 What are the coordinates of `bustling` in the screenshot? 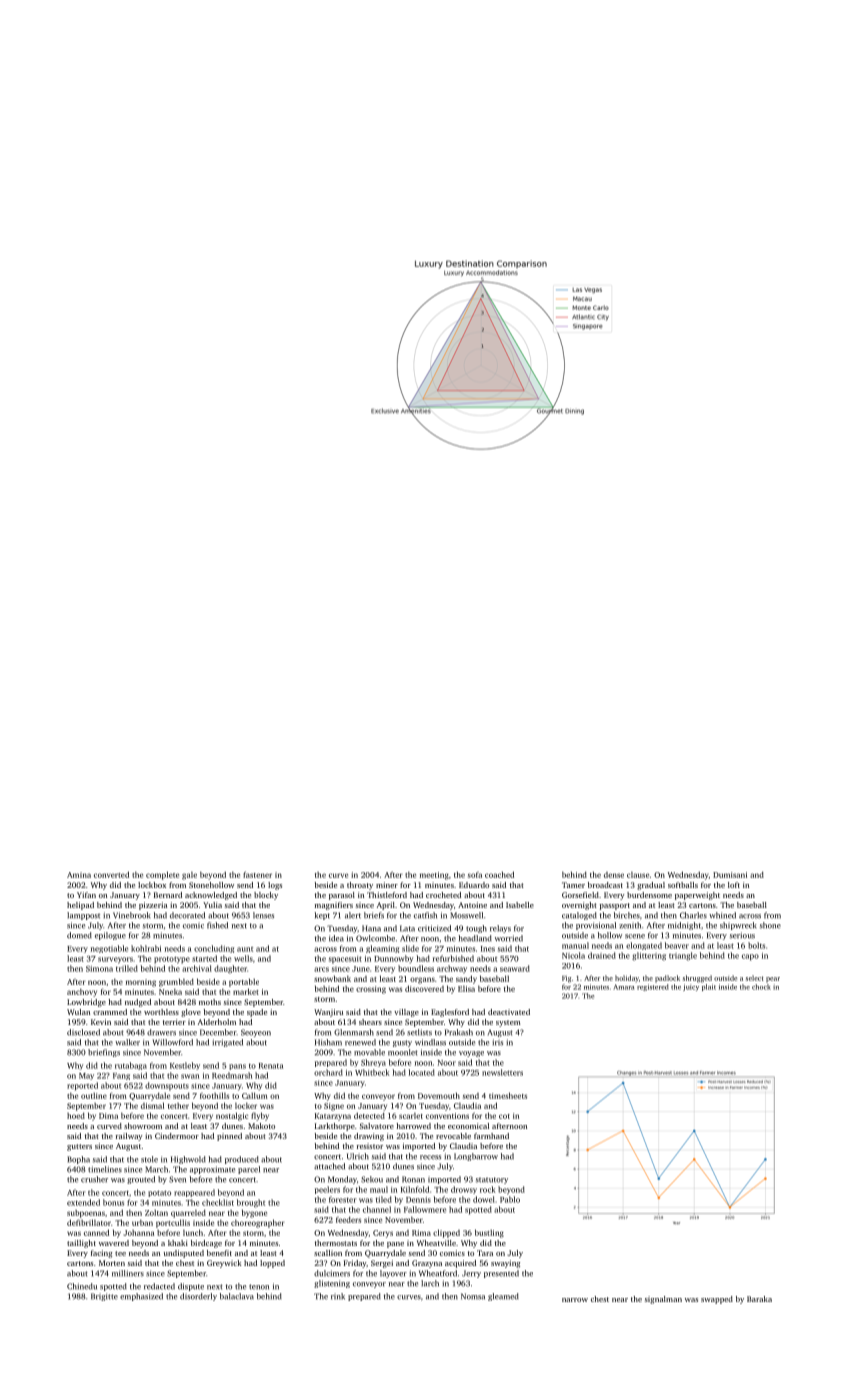 It's located at (489, 1233).
